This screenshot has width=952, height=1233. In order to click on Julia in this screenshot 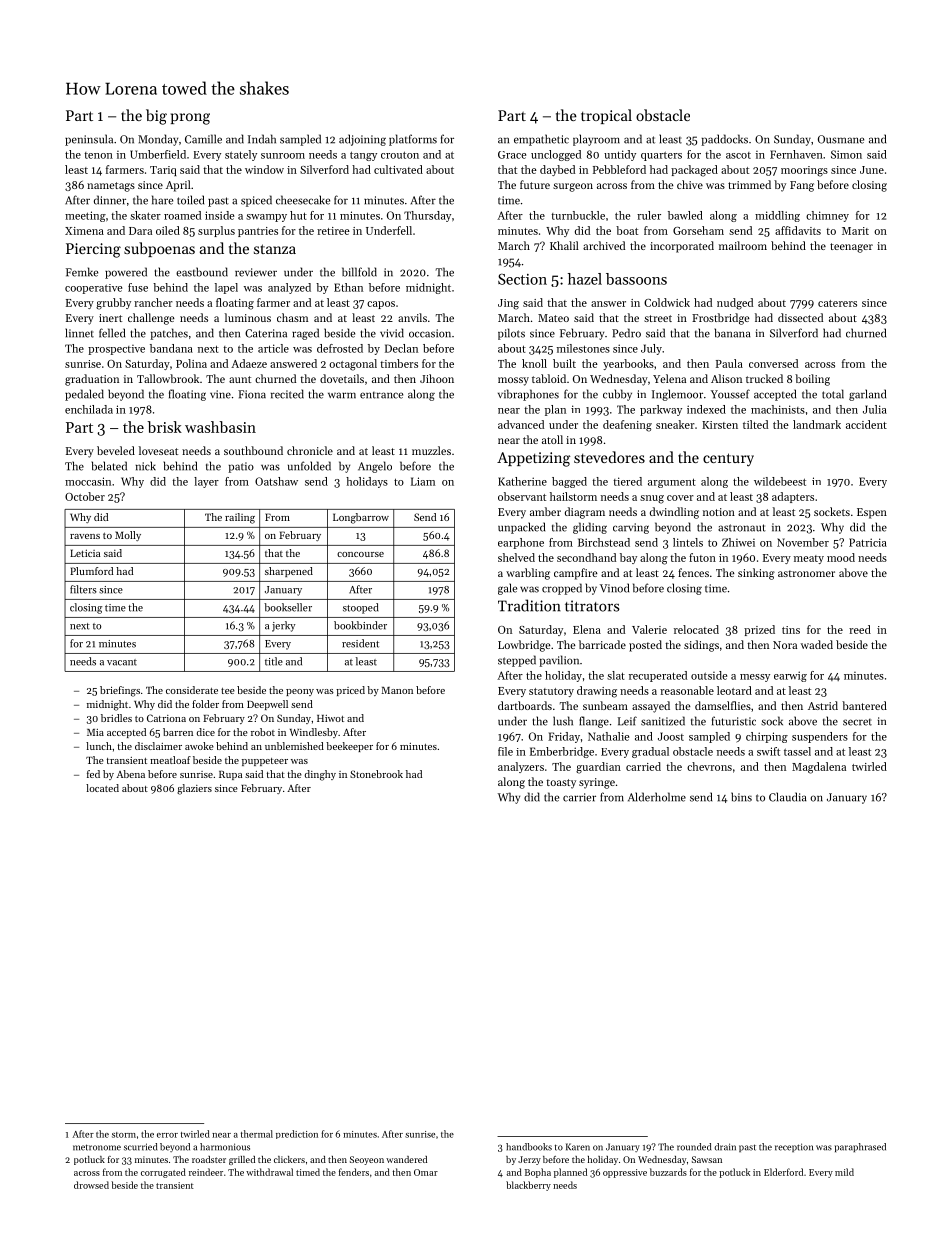, I will do `click(875, 409)`.
